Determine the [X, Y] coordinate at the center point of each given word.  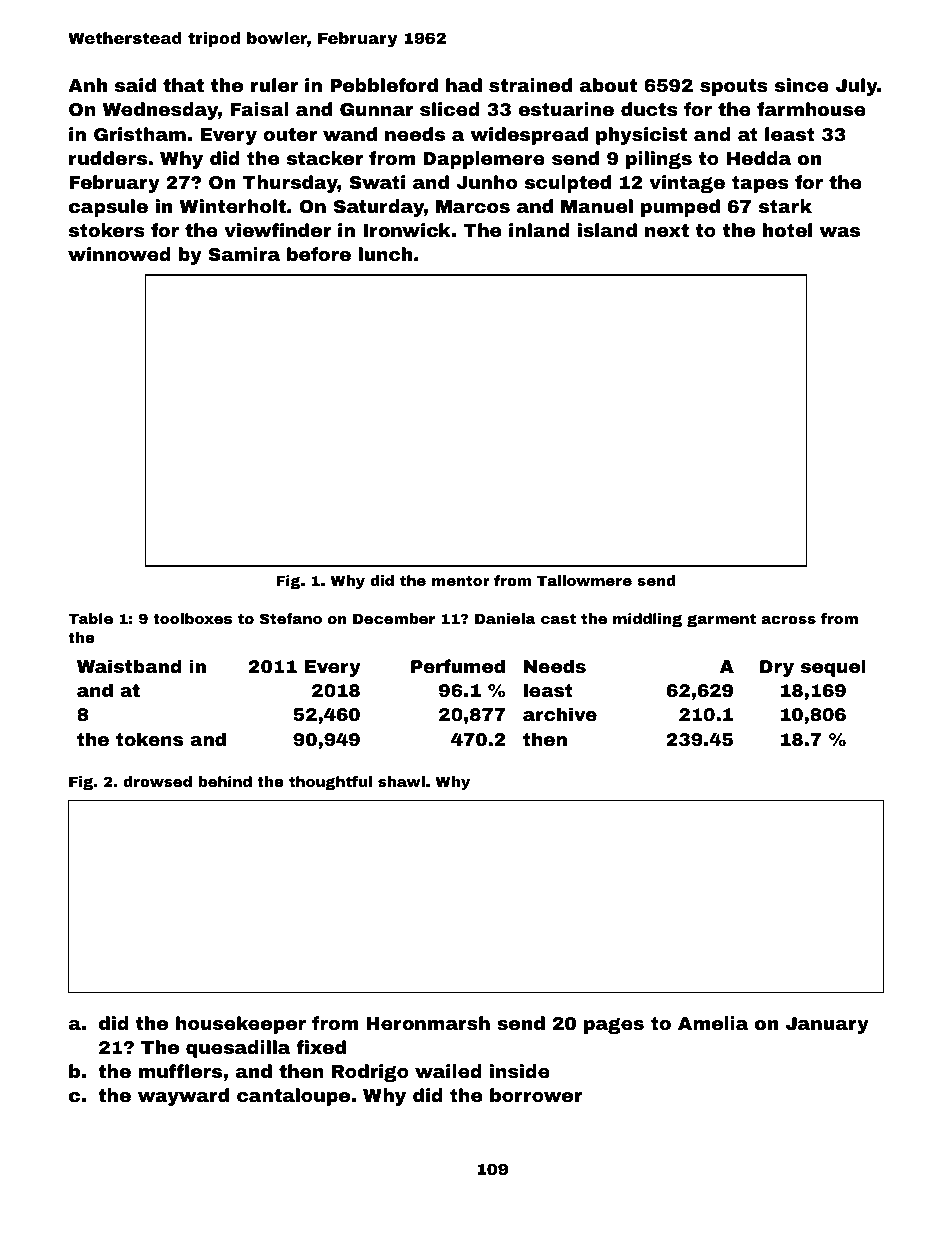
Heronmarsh [428, 1023]
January [827, 1025]
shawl [401, 781]
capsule [108, 208]
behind [225, 781]
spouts [734, 87]
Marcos [473, 206]
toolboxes [192, 618]
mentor [461, 580]
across [789, 620]
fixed [321, 1047]
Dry [777, 668]
